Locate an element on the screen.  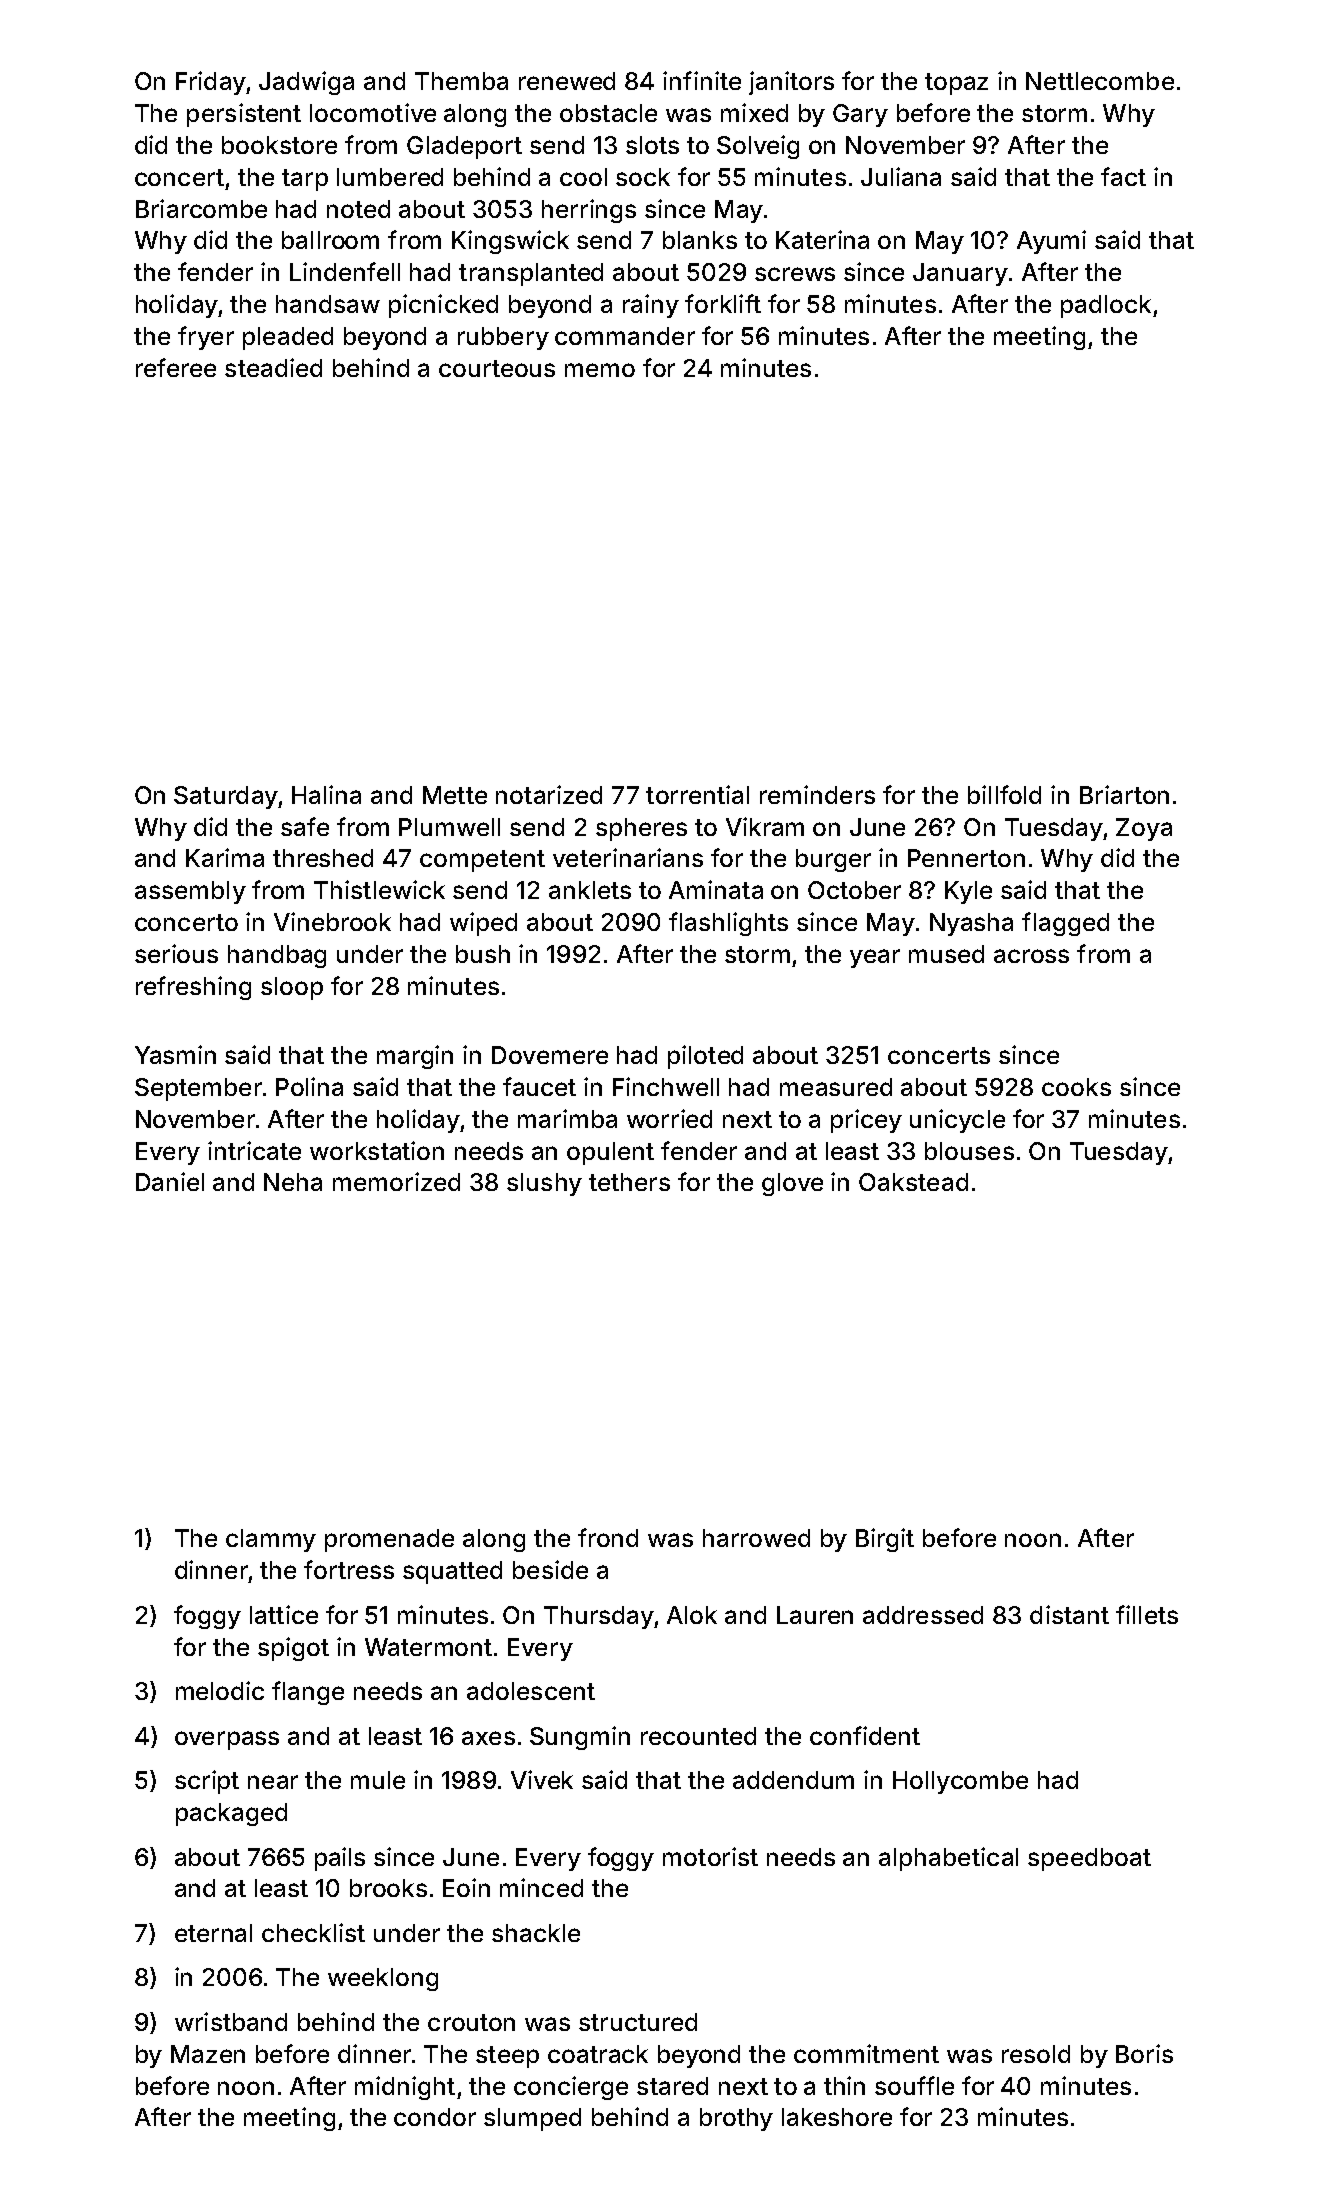
Jadwiga is located at coordinates (306, 83).
